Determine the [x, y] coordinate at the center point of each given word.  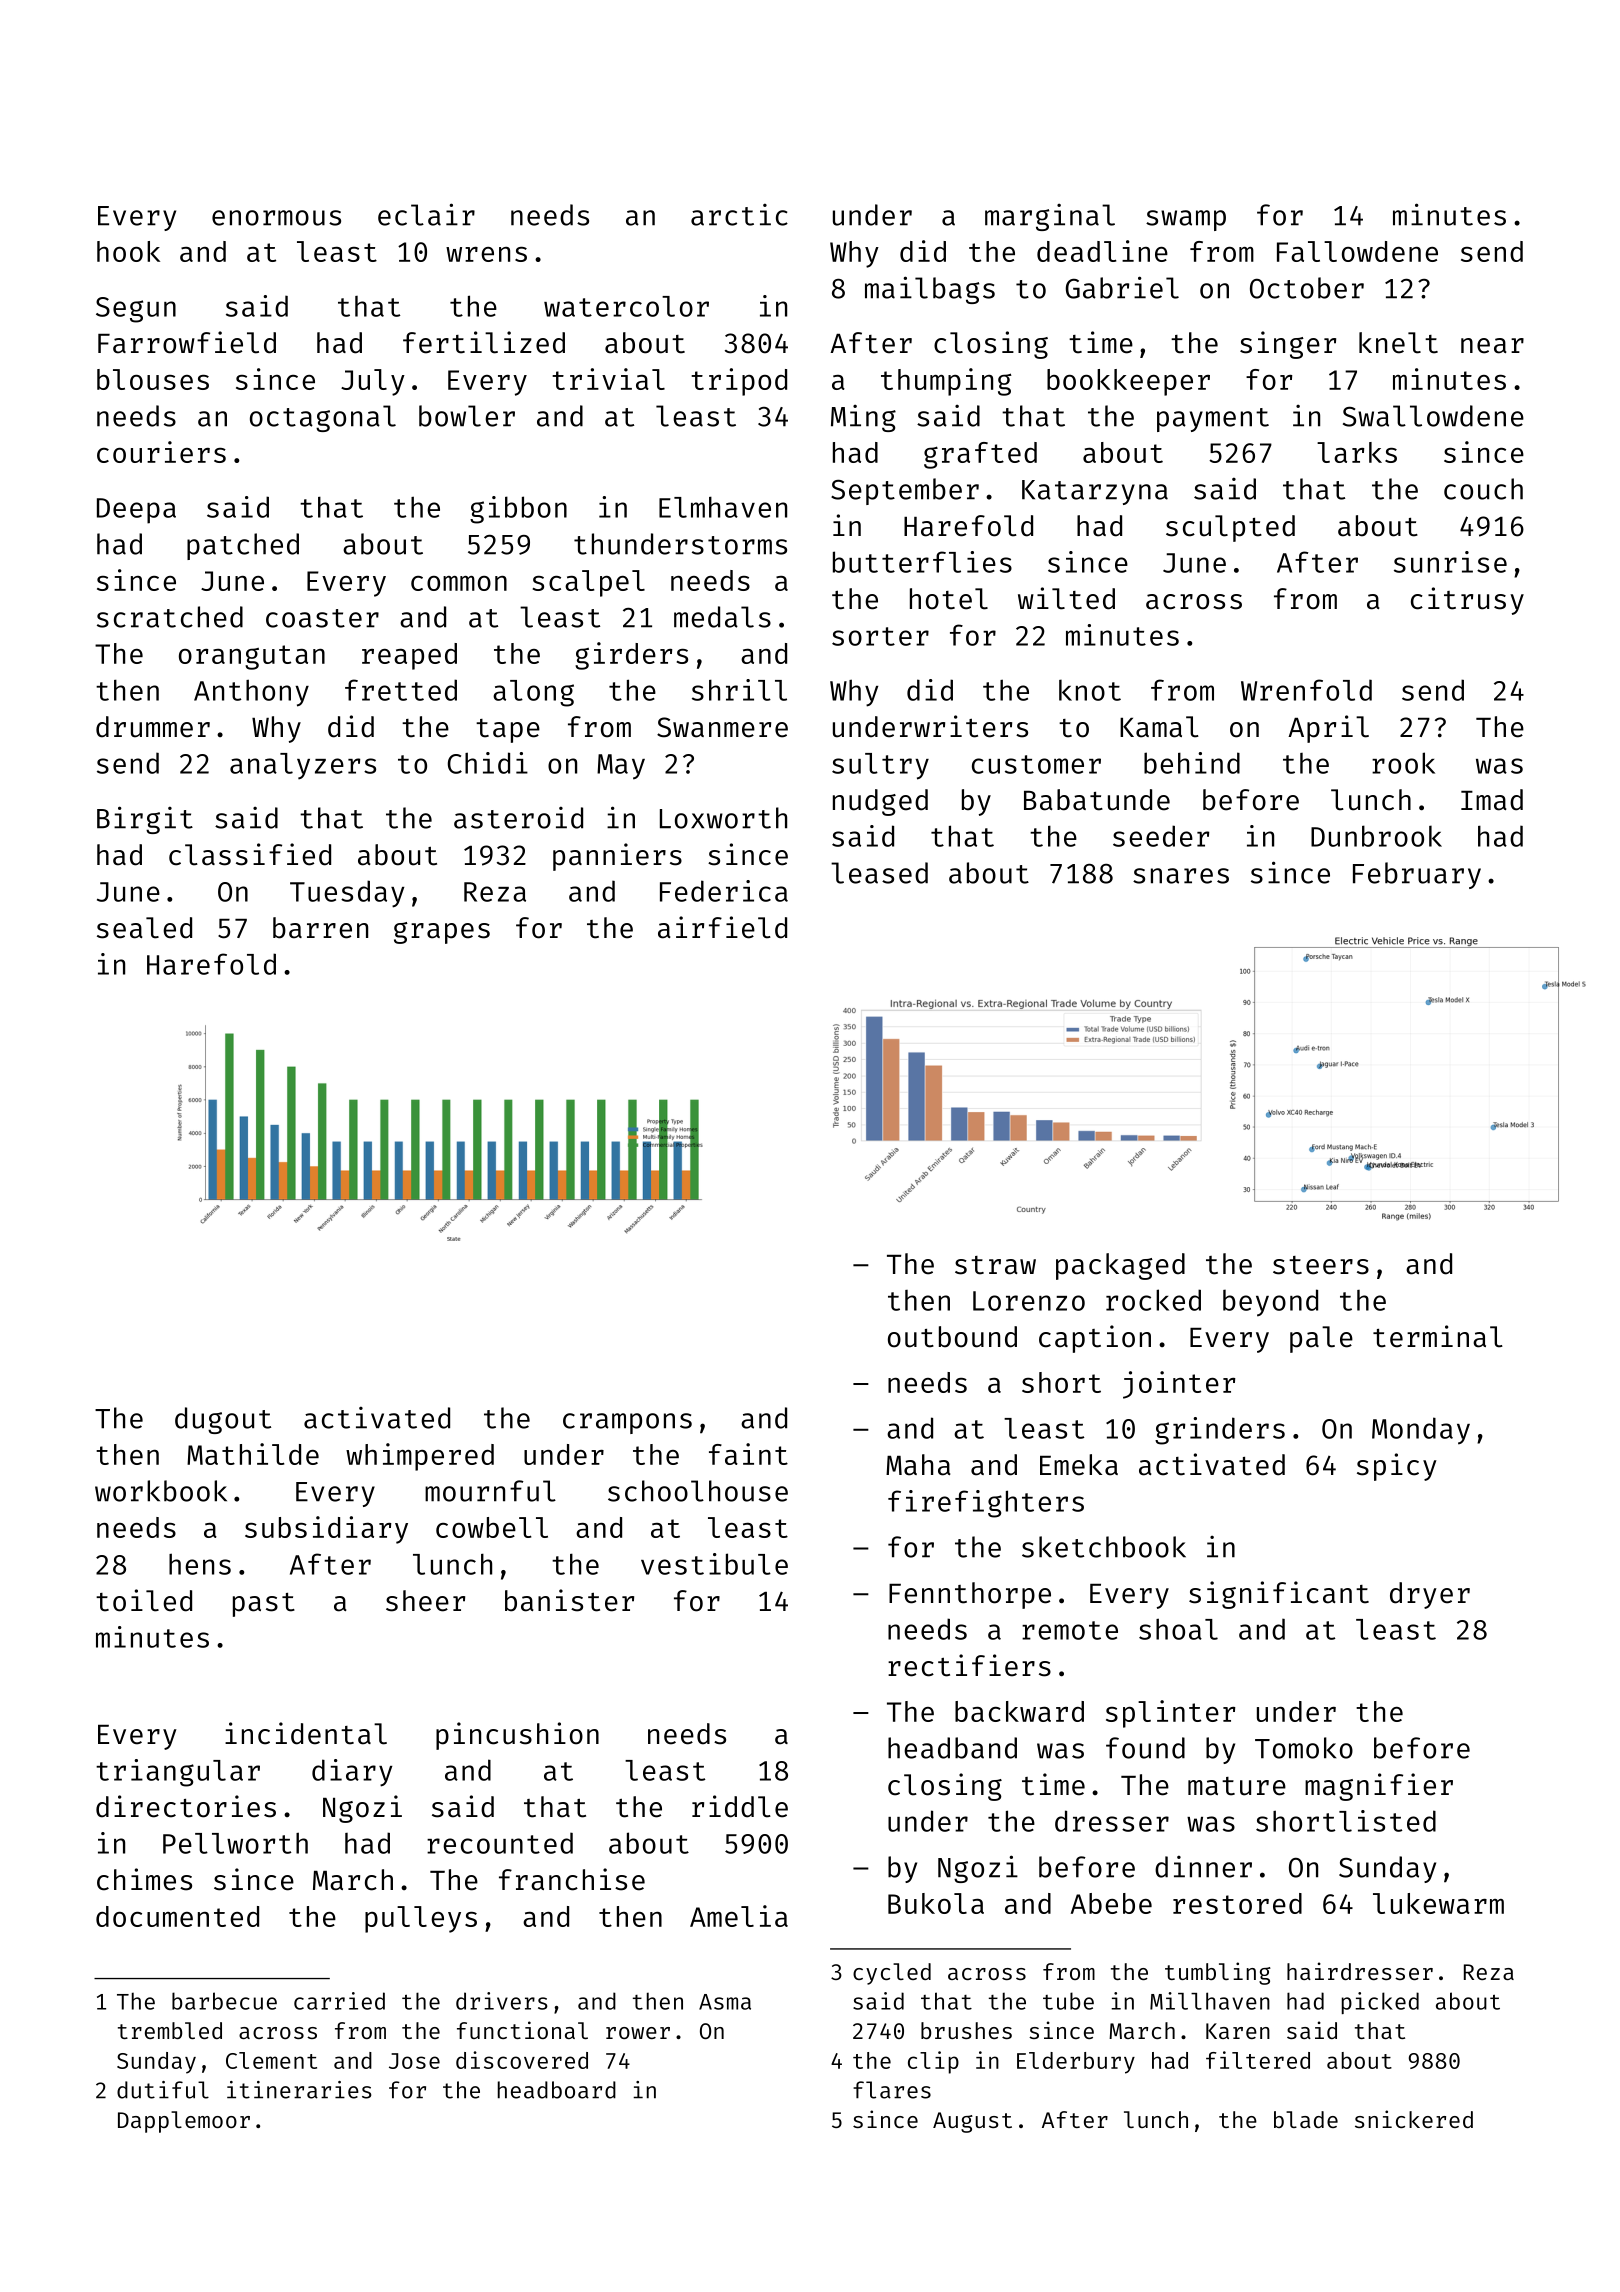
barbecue [224, 2001]
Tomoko [1304, 1748]
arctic [739, 214]
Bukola [936, 1903]
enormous [276, 218]
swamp [1186, 220]
